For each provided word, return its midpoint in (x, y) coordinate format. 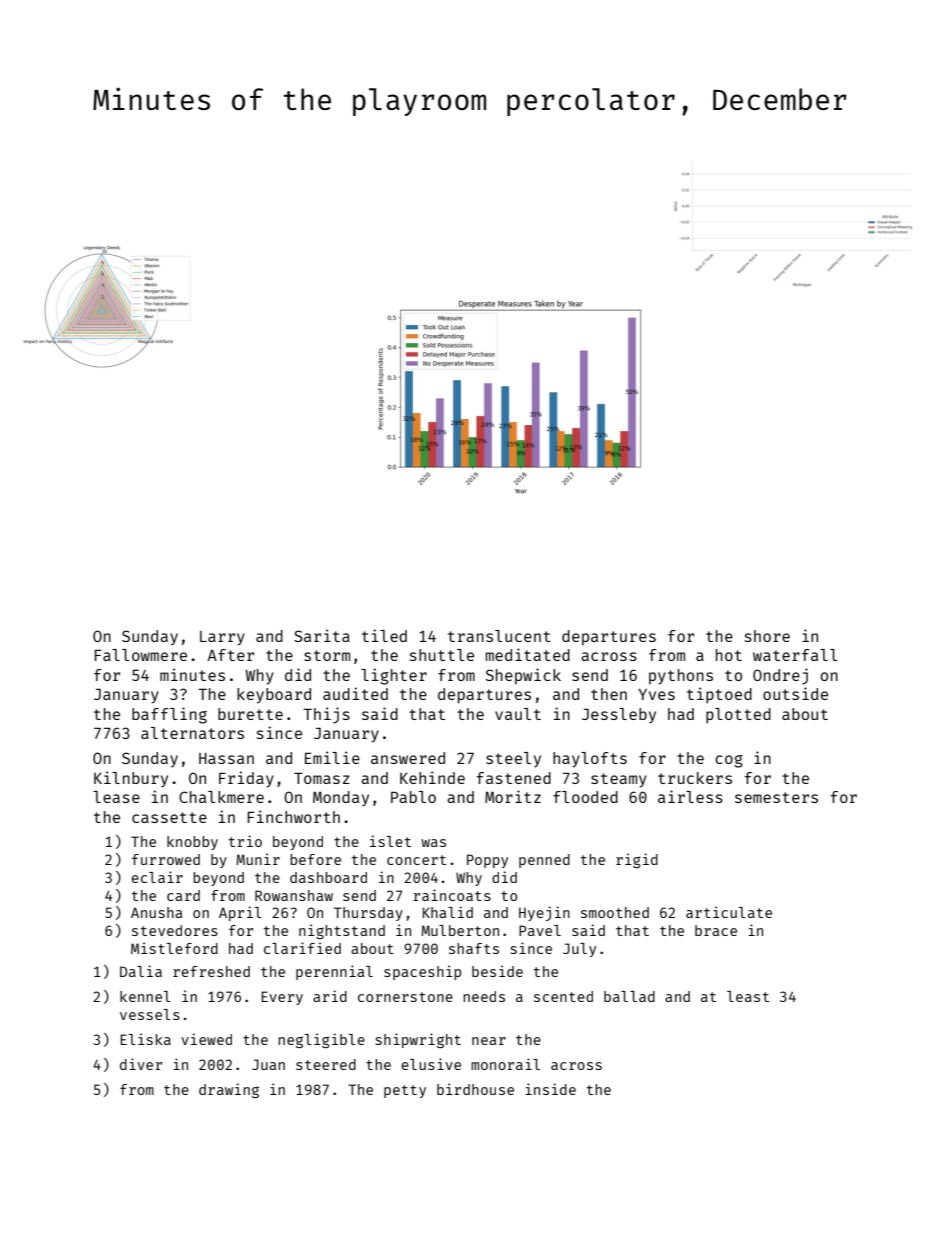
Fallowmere (141, 655)
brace (716, 930)
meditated (527, 654)
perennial (334, 972)
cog (729, 761)
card (183, 895)
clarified (302, 948)
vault (518, 714)
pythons (681, 677)
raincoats (452, 895)
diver (141, 1064)
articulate (729, 912)
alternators (192, 733)
